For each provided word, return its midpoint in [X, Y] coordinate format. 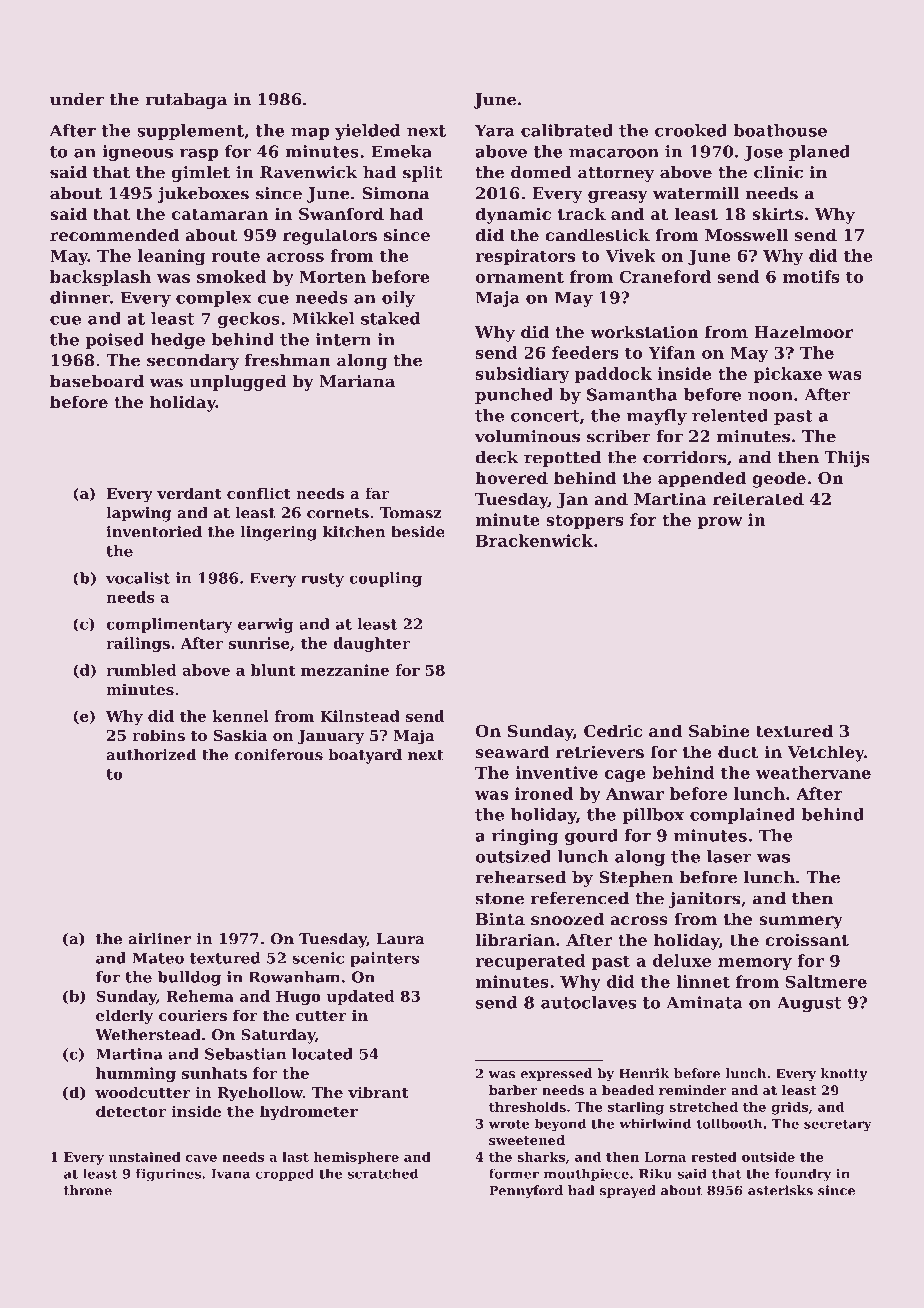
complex [214, 299]
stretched [703, 1107]
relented [730, 415]
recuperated [530, 962]
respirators [525, 257]
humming [136, 1074]
